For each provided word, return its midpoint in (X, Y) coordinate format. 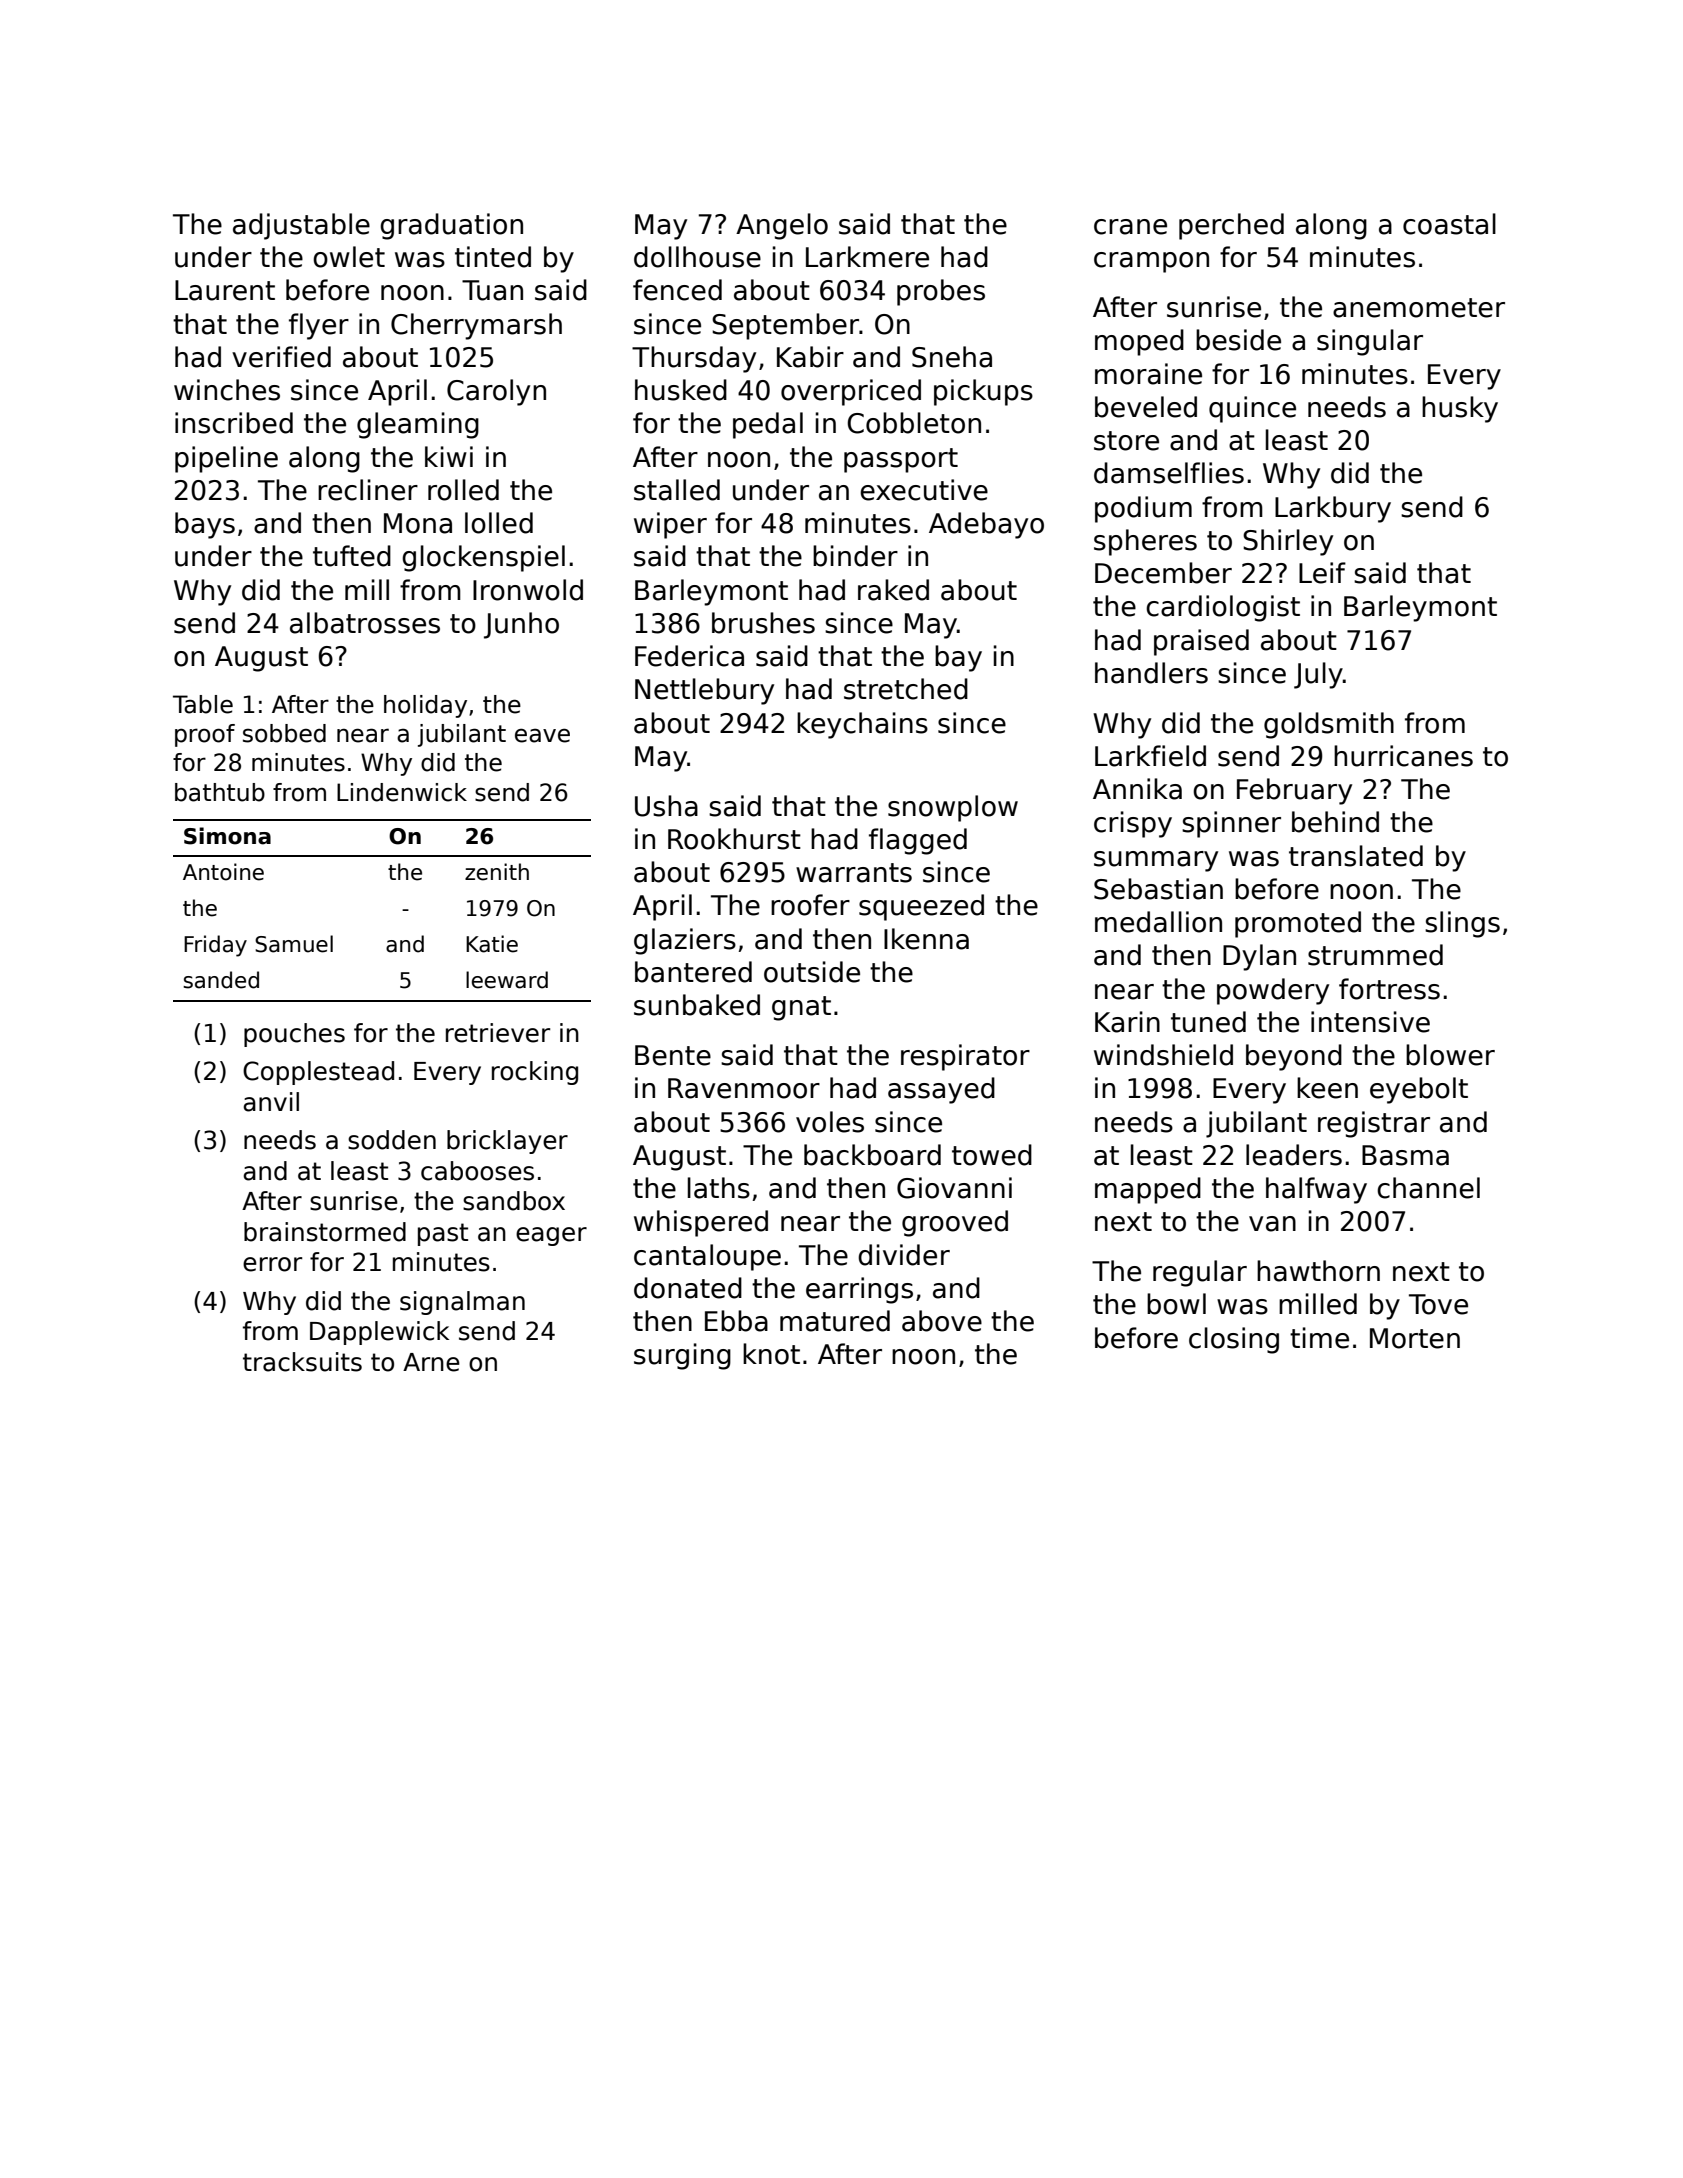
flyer (319, 326)
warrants (854, 873)
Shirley (1288, 542)
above (942, 1321)
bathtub (220, 792)
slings (1462, 924)
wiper (670, 525)
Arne (431, 1362)
